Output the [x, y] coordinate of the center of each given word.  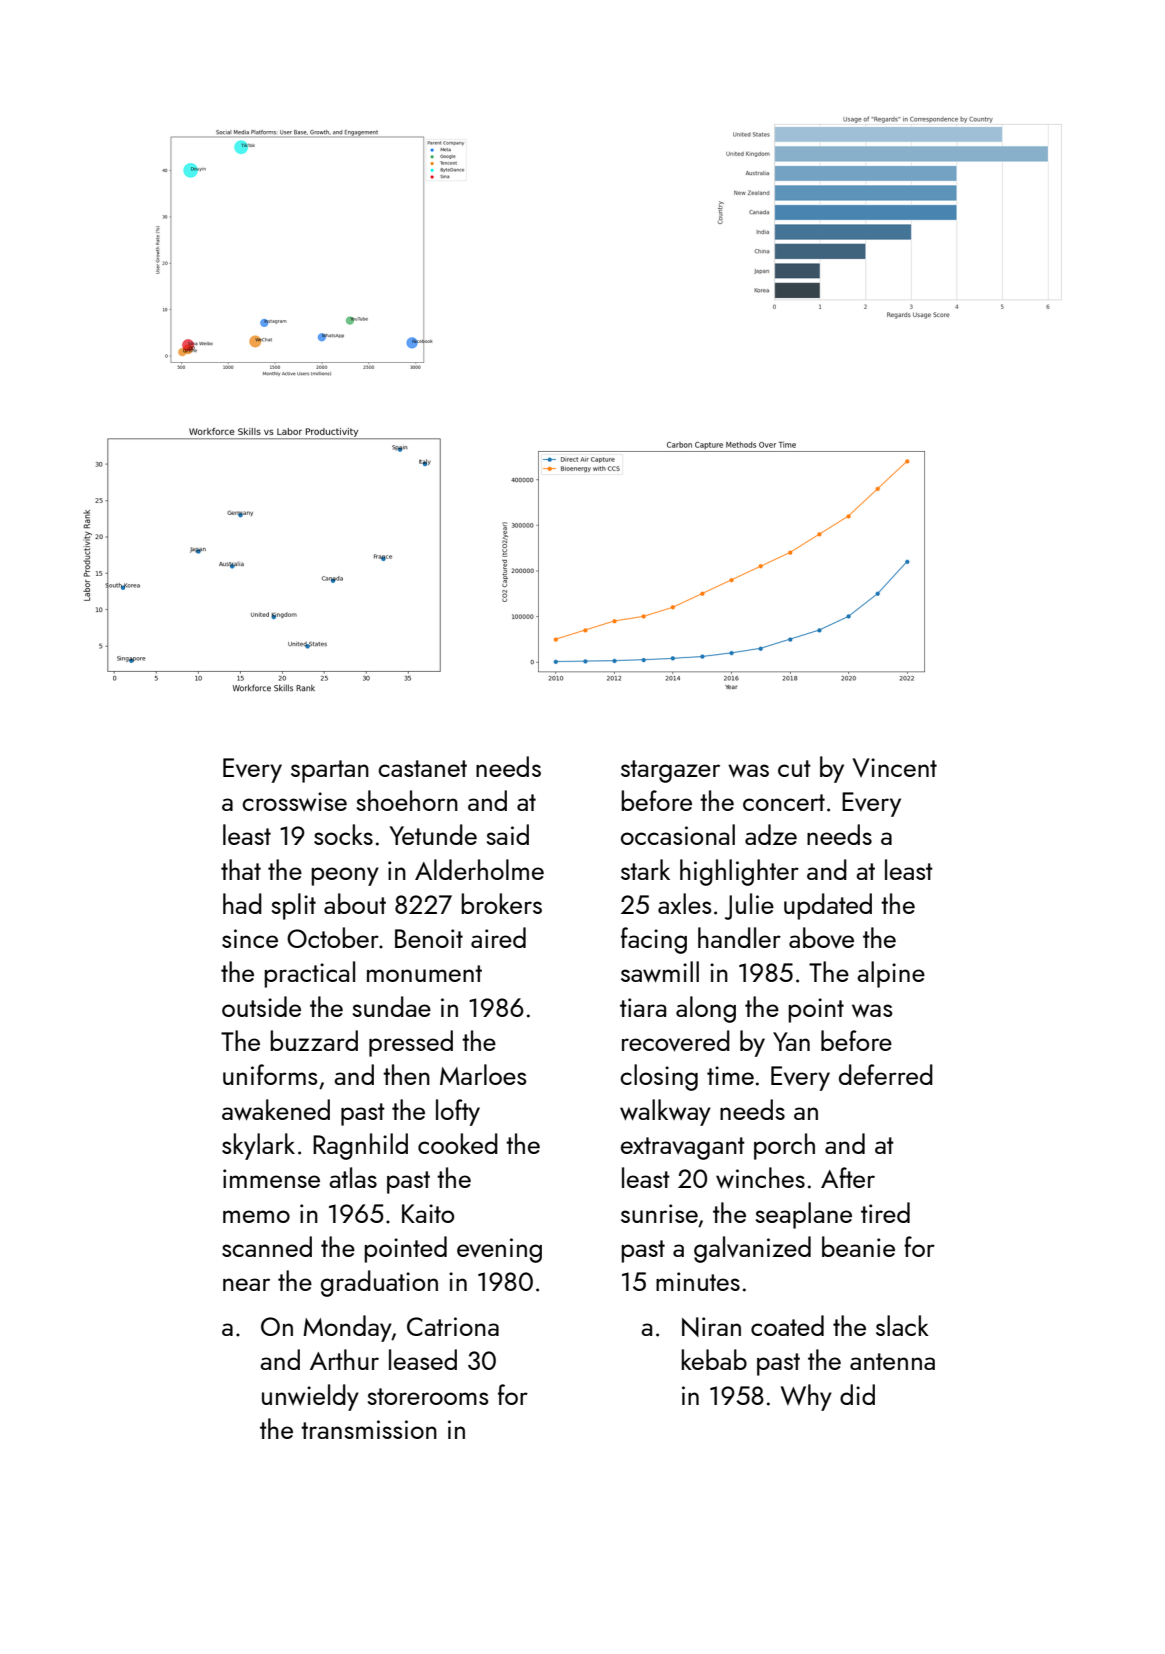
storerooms [428, 1396]
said [507, 834]
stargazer [670, 771]
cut [794, 768]
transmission [369, 1429]
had [242, 903]
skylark [258, 1146]
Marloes [483, 1074]
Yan [791, 1041]
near [246, 1284]
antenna [892, 1361]
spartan [330, 771]
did [857, 1394]
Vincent [894, 767]
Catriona [453, 1326]
